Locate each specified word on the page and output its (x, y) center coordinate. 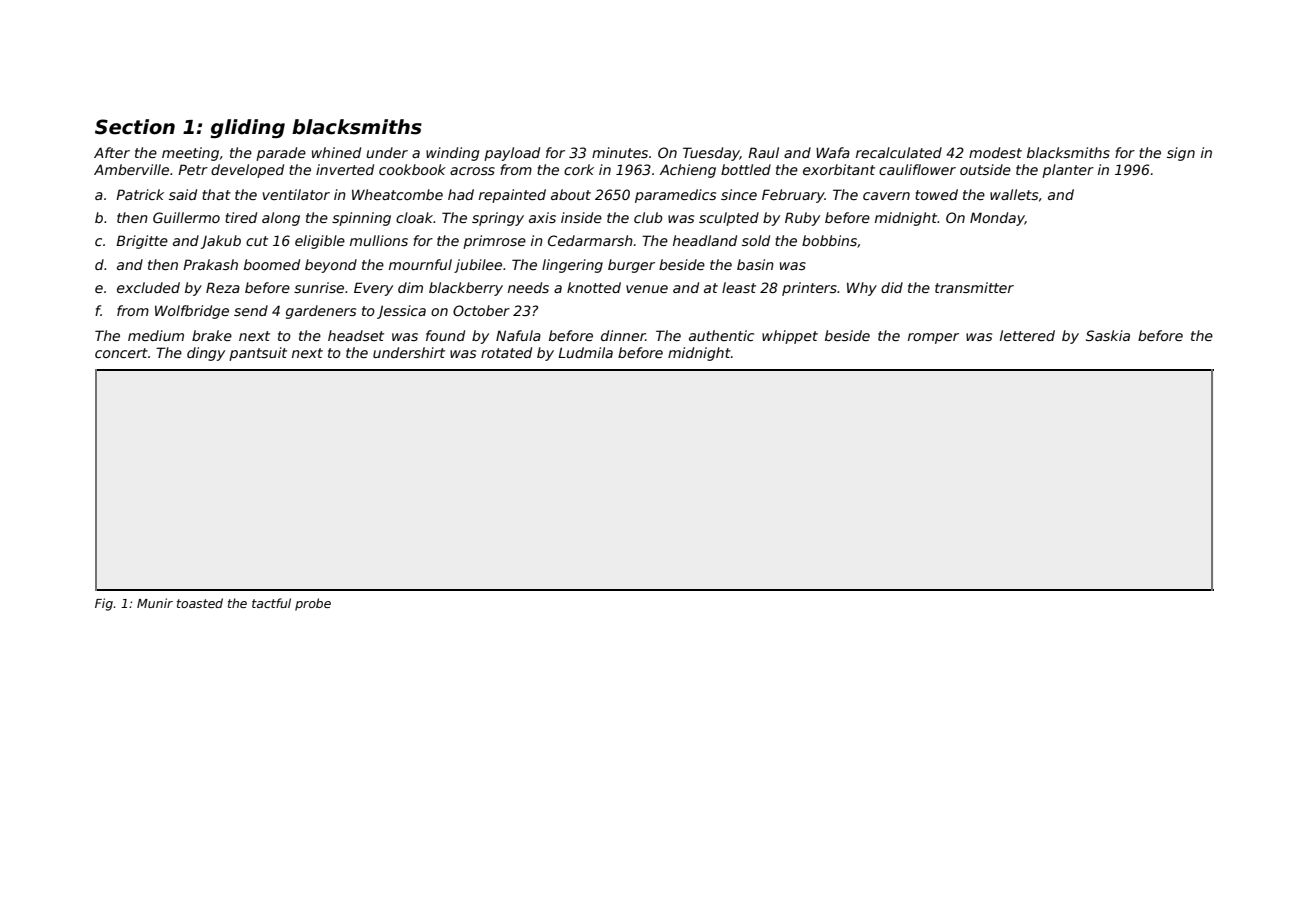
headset (356, 335)
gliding (247, 128)
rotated (506, 352)
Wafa (833, 152)
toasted (200, 603)
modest (995, 152)
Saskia (1108, 335)
